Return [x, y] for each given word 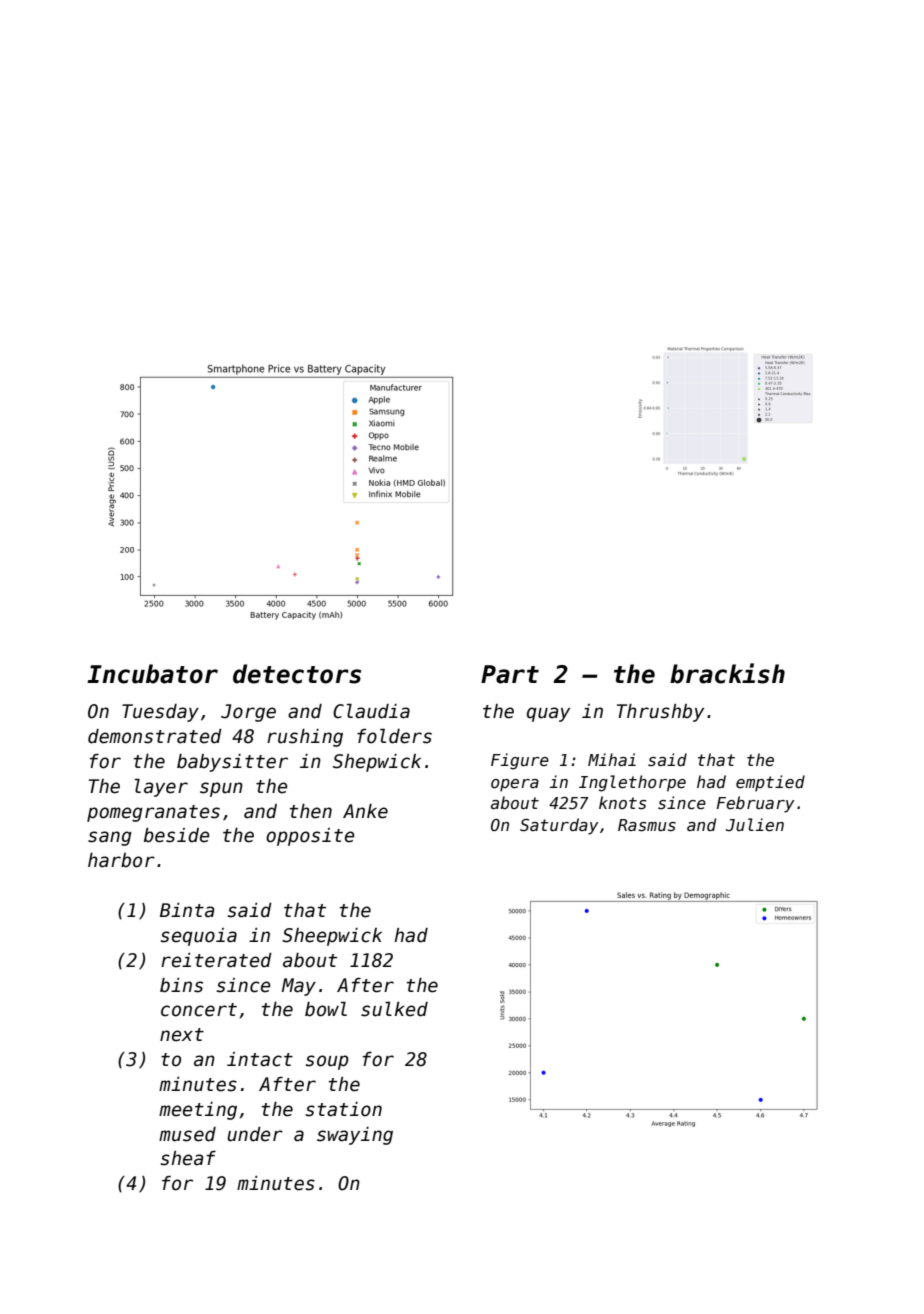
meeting [198, 1111]
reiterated [216, 960]
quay [548, 714]
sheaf [188, 1158]
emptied [770, 783]
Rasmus [647, 825]
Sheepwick [332, 937]
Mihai [612, 759]
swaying [355, 1136]
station [344, 1109]
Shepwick [377, 763]
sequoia [199, 937]
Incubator [152, 674]
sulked [394, 1009]
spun [221, 789]
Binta [187, 910]
